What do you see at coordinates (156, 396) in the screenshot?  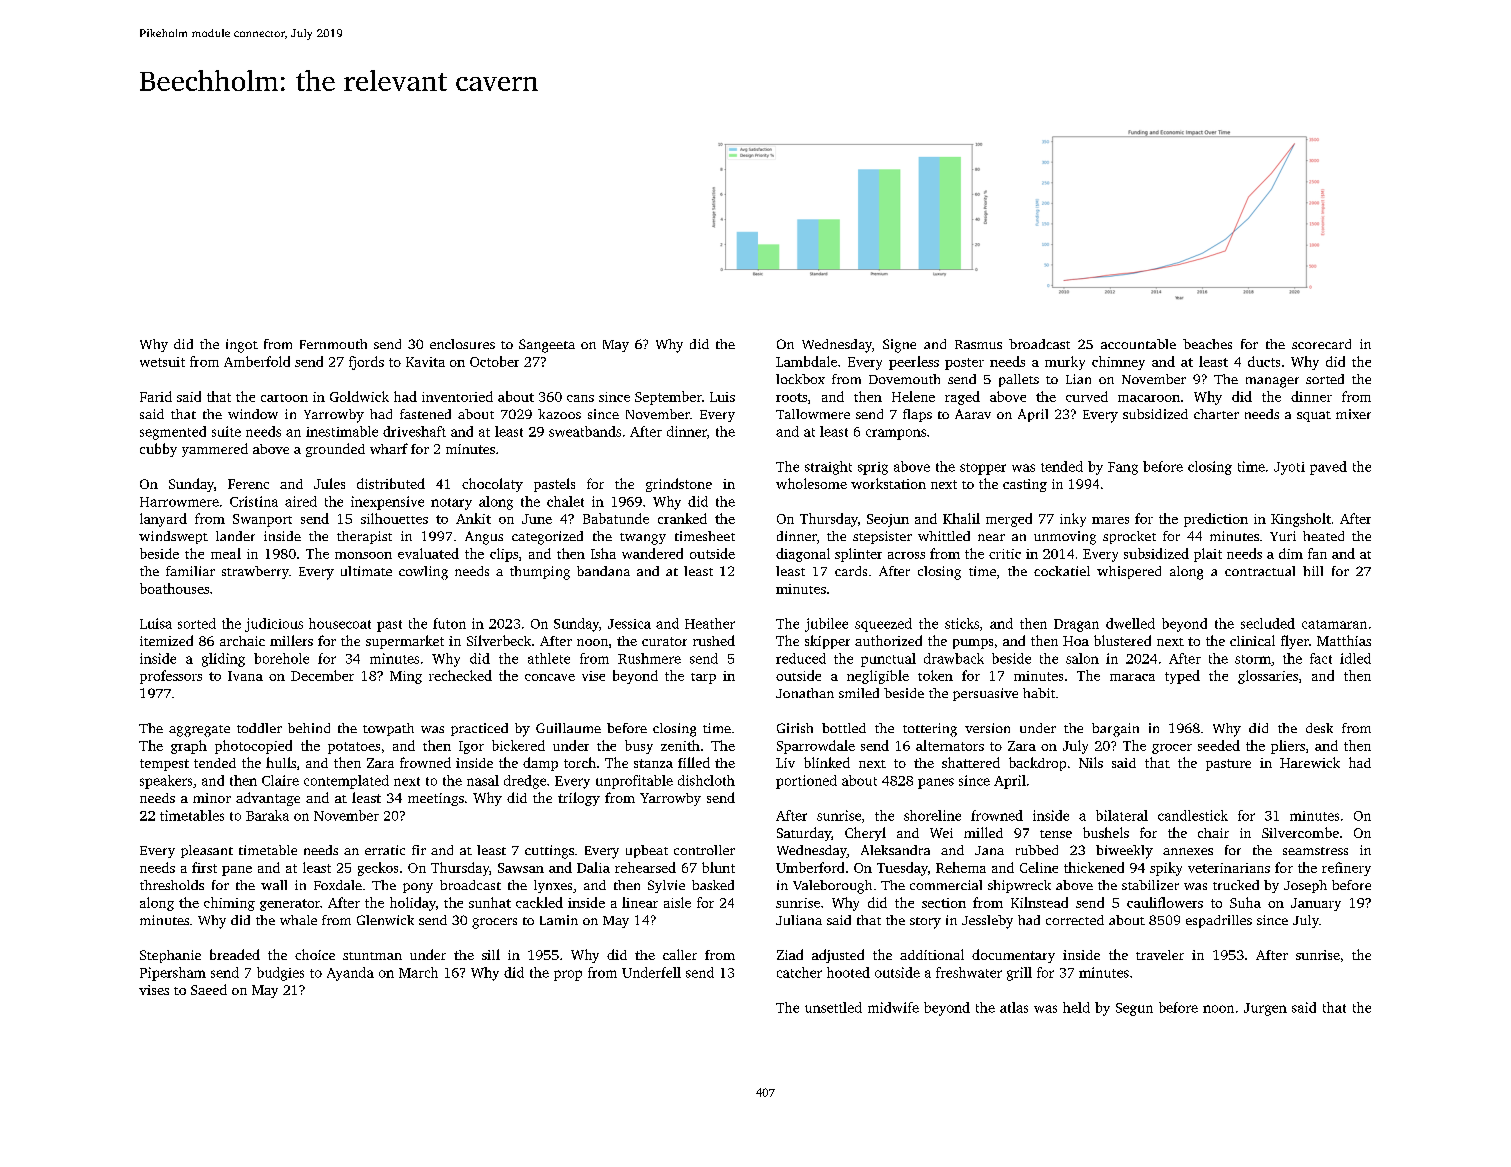 I see `Farid` at bounding box center [156, 396].
